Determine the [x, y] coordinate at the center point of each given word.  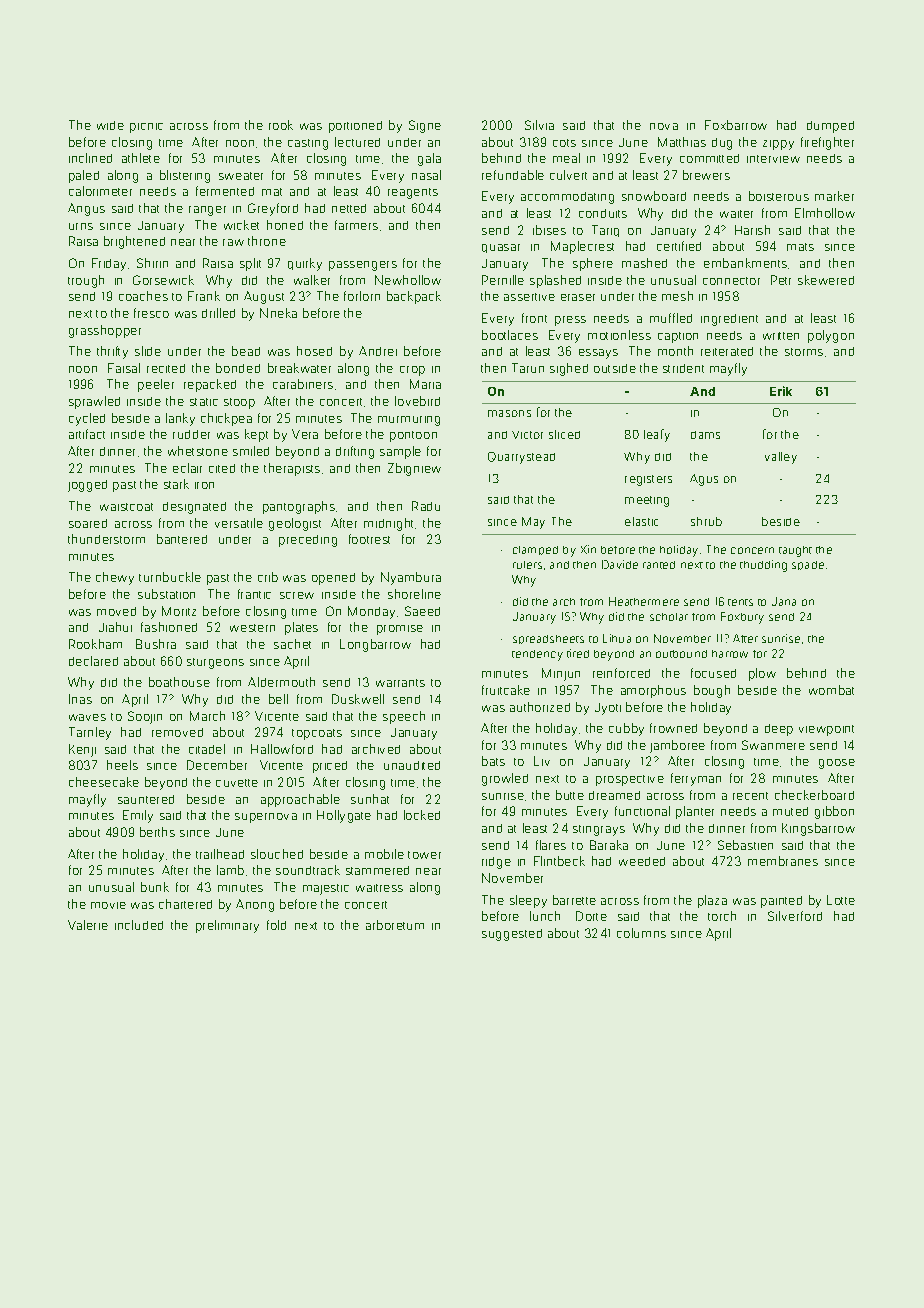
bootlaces [510, 335]
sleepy [528, 901]
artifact [87, 434]
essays [598, 354]
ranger [207, 211]
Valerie [88, 925]
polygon [831, 336]
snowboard [654, 196]
